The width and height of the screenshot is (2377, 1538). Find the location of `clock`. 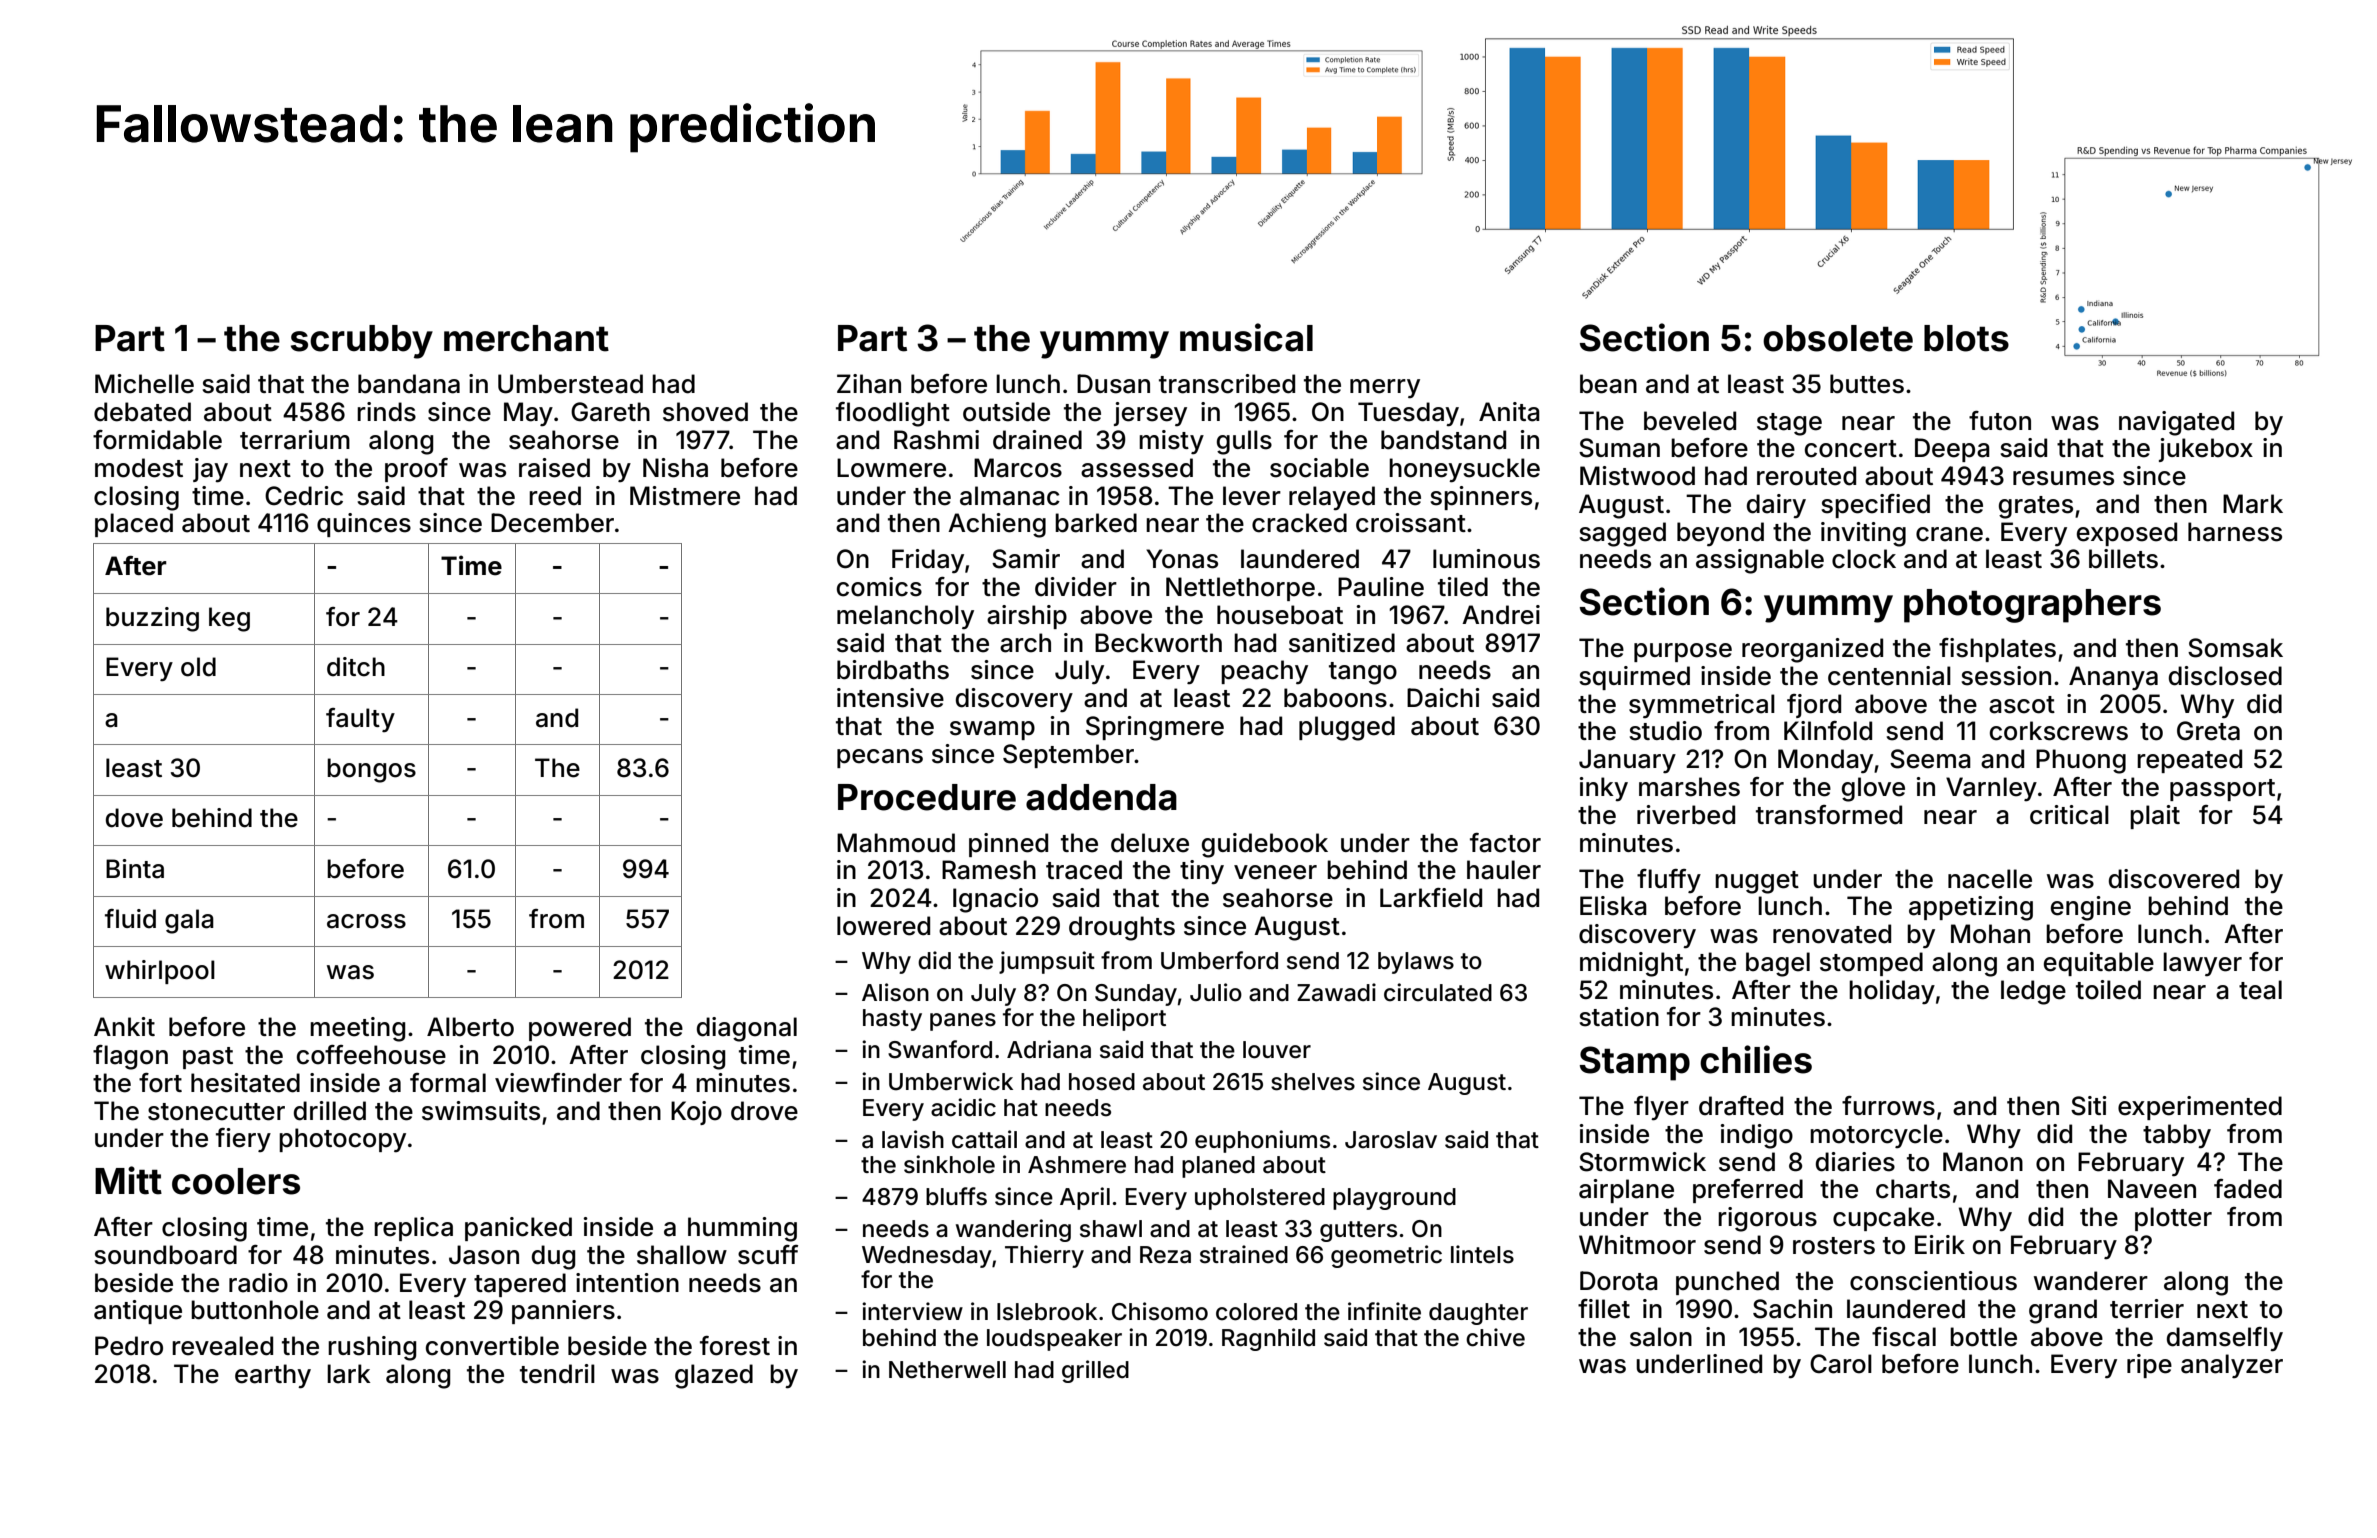

clock is located at coordinates (1864, 559).
